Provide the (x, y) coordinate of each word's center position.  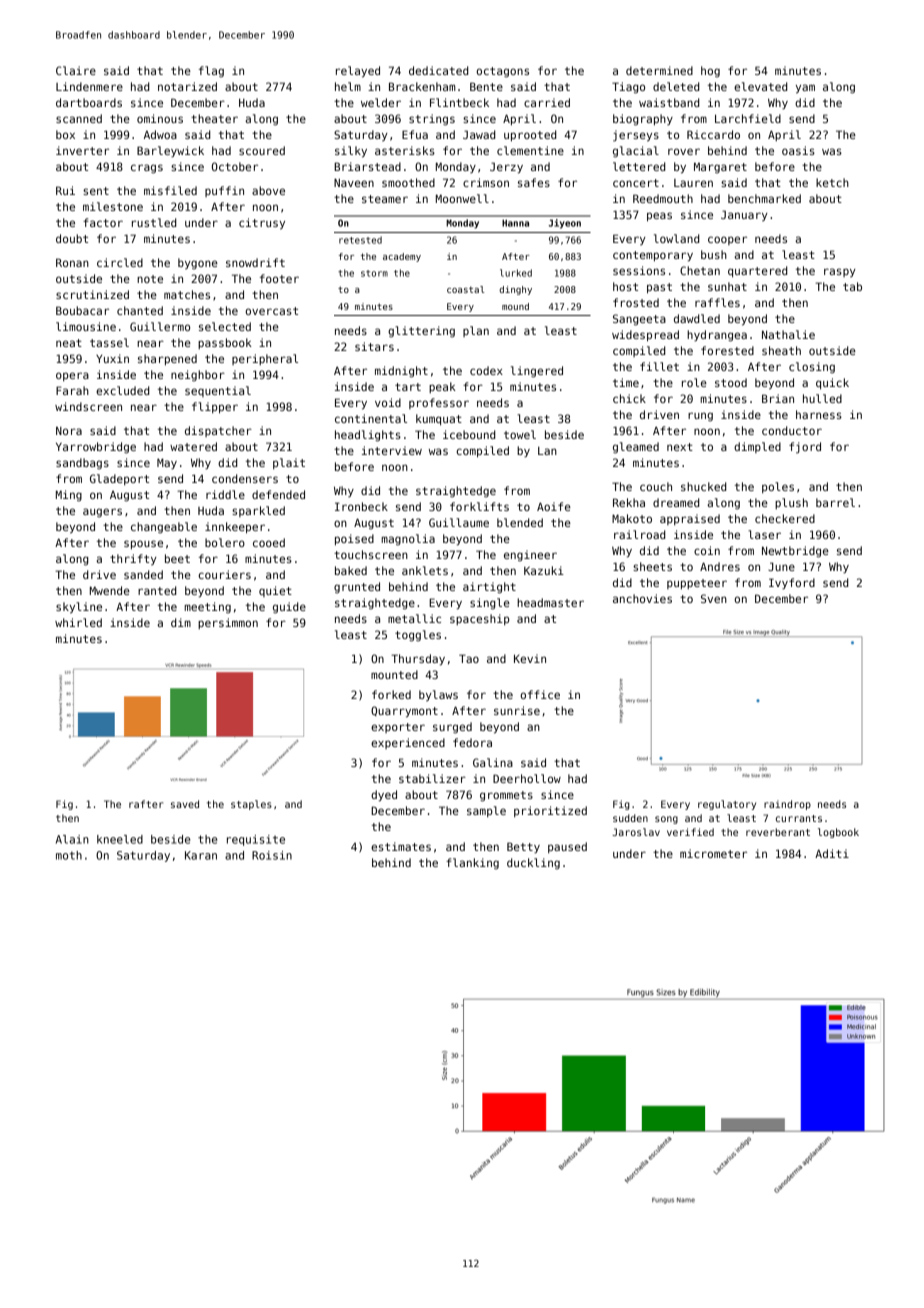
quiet (275, 591)
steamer (385, 199)
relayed (358, 72)
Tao (469, 658)
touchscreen (371, 554)
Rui (65, 190)
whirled (78, 622)
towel (520, 434)
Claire (76, 70)
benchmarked (764, 198)
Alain (72, 839)
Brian (778, 398)
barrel (835, 502)
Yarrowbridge (96, 448)
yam (805, 89)
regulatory (727, 805)
